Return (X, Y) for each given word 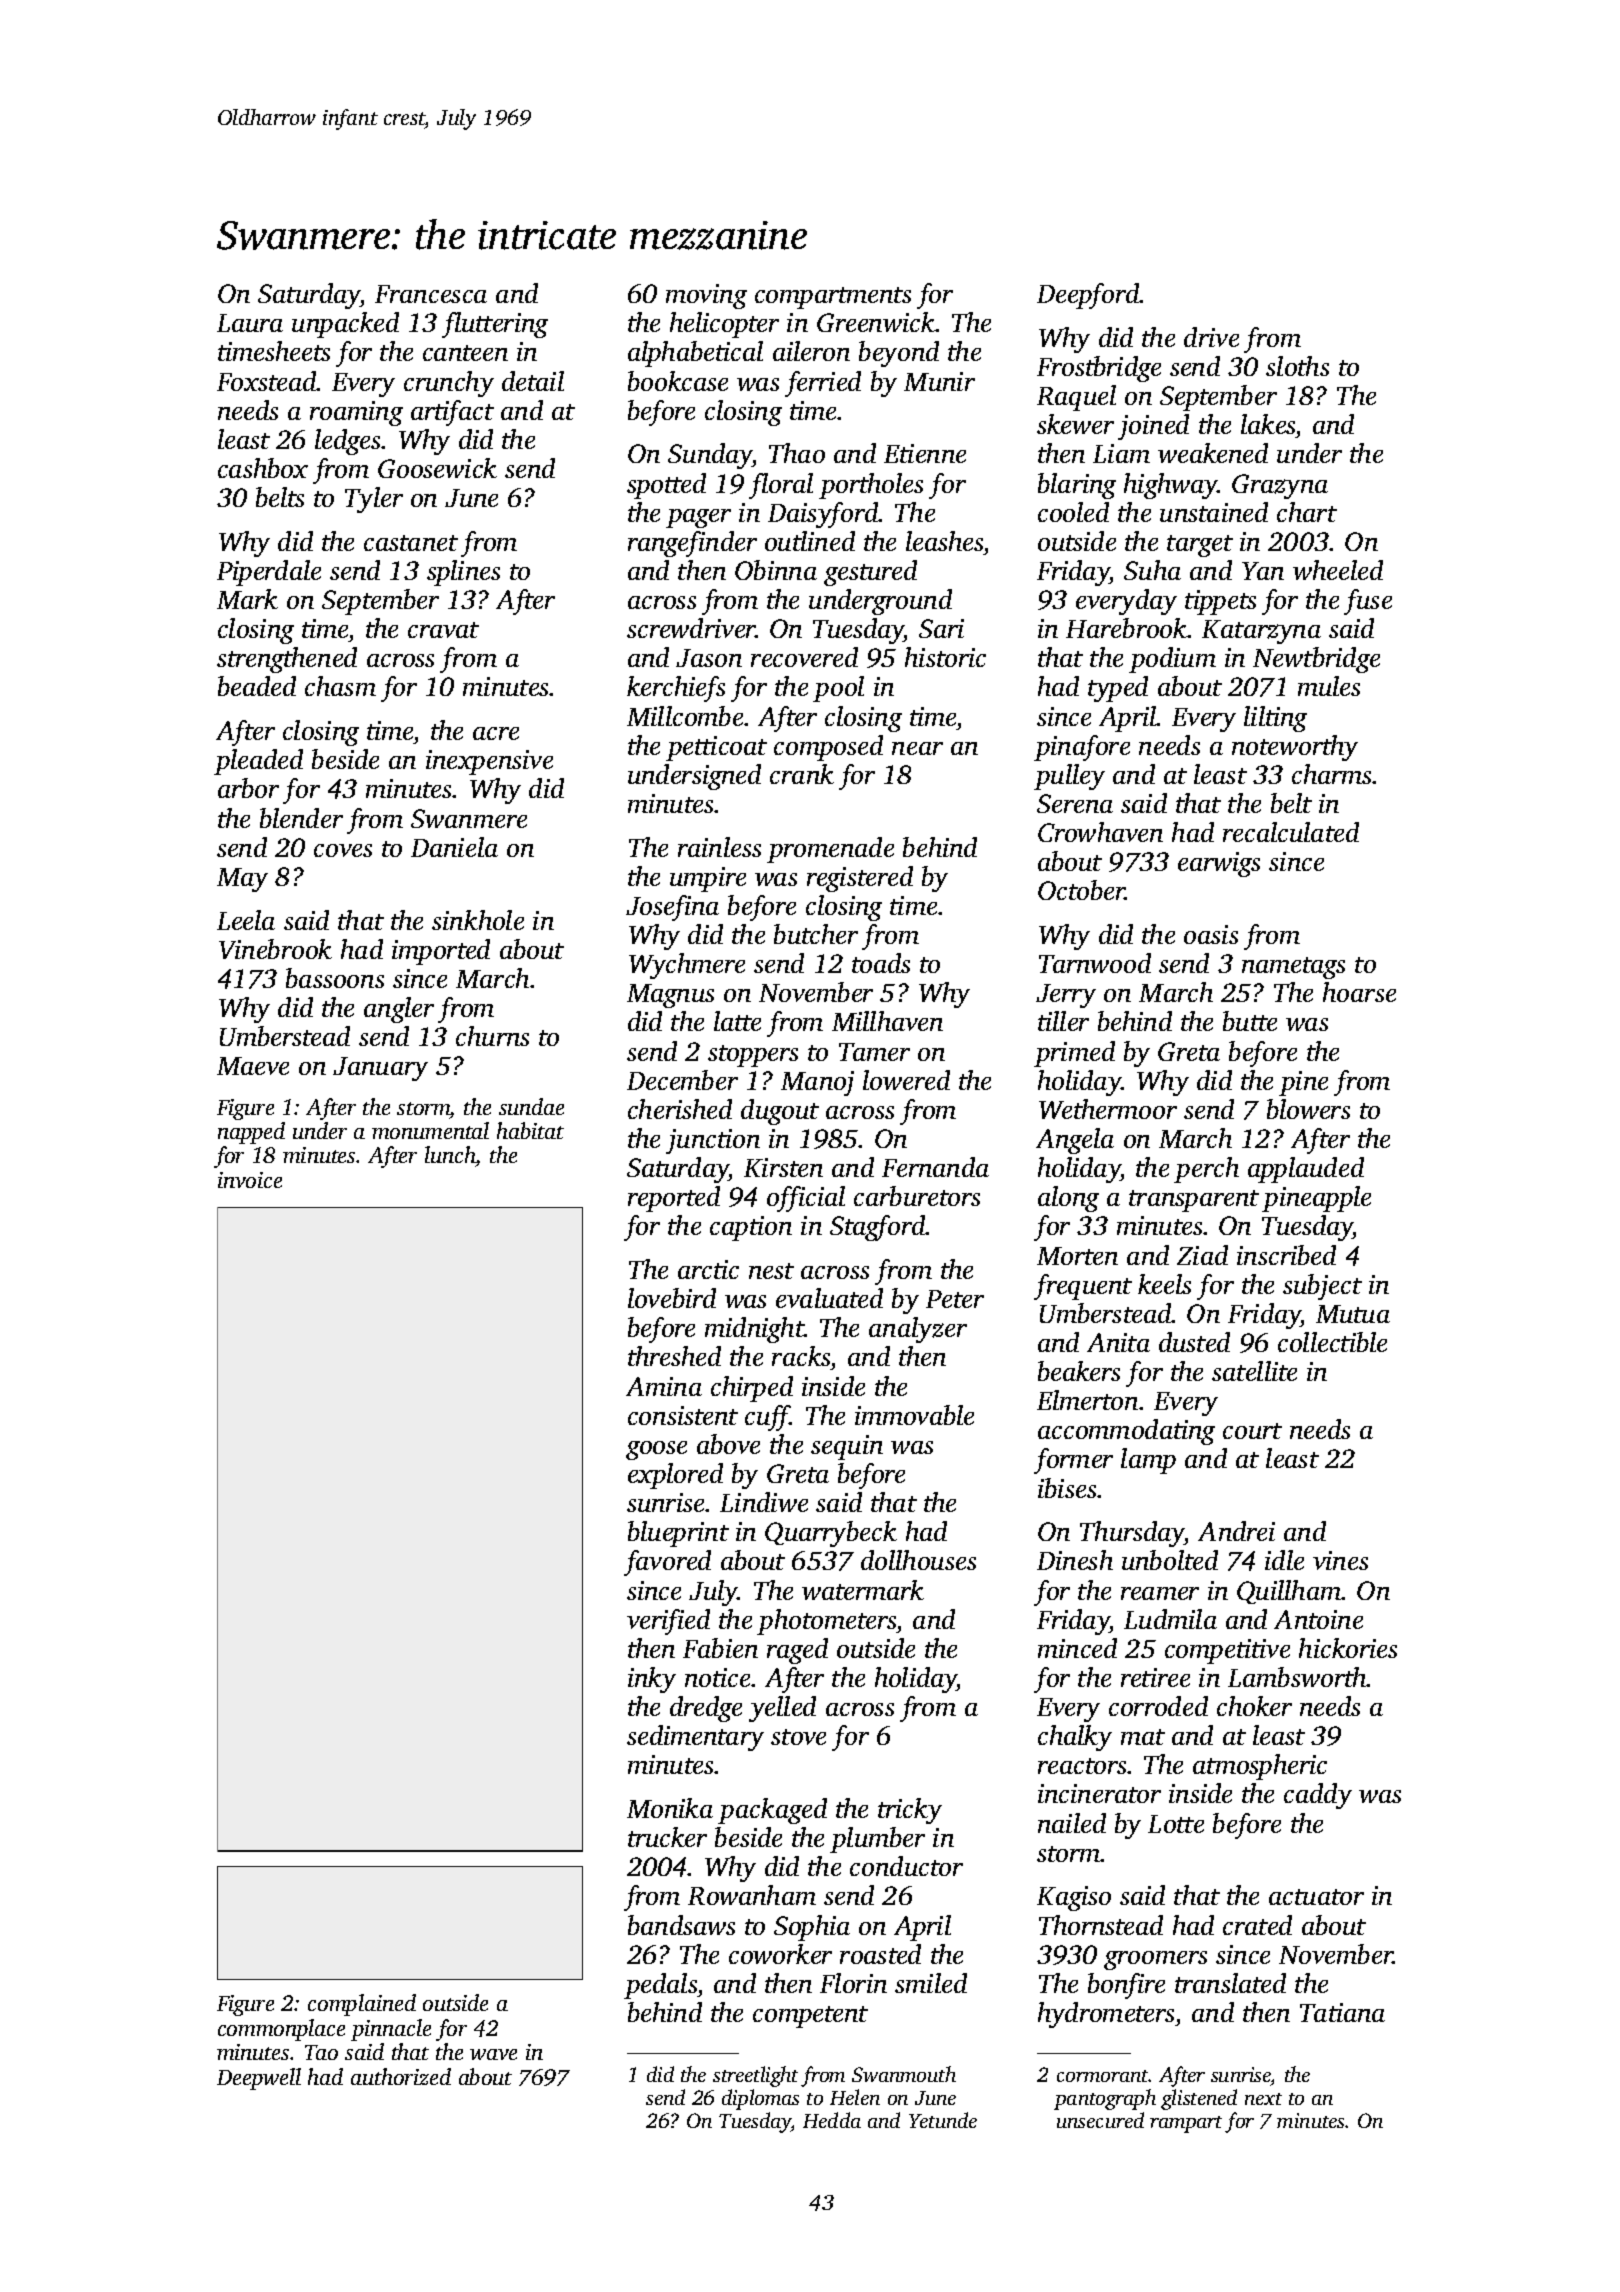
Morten (1077, 1256)
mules (1329, 686)
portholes (871, 486)
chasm (340, 686)
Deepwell (259, 2079)
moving (706, 296)
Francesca (431, 294)
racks (801, 1358)
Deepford (1088, 296)
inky (652, 1680)
